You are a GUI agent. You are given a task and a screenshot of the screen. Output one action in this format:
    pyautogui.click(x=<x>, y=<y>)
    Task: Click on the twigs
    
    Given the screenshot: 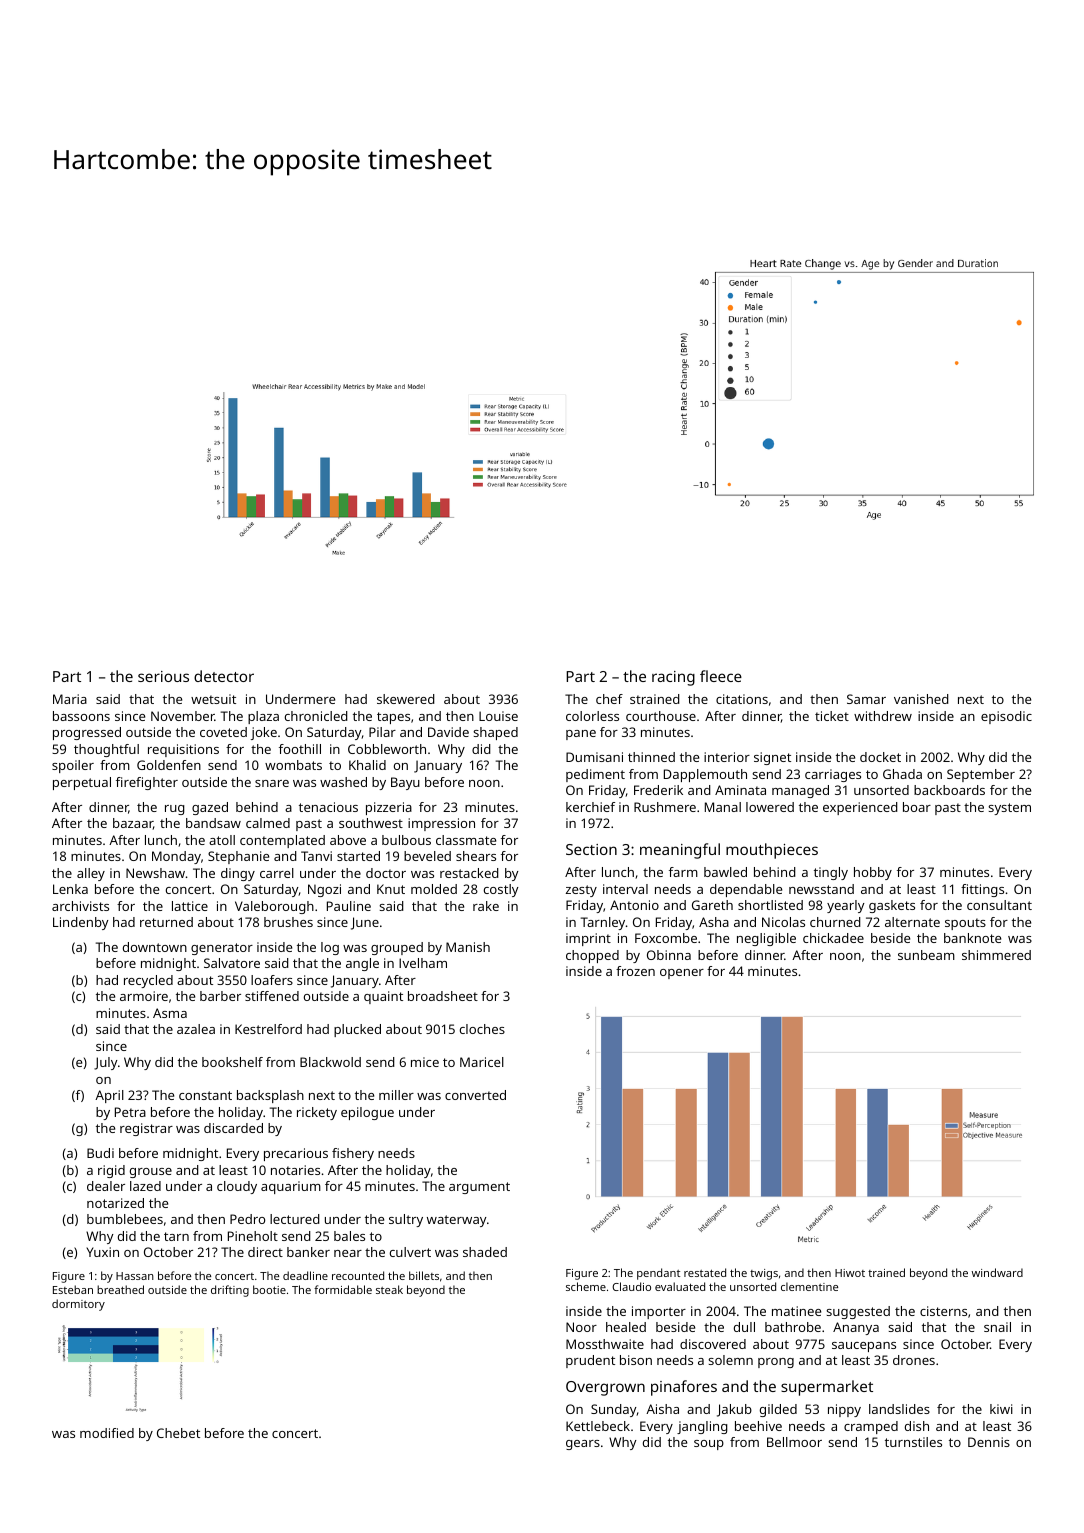 What is the action you would take?
    pyautogui.click(x=764, y=1274)
